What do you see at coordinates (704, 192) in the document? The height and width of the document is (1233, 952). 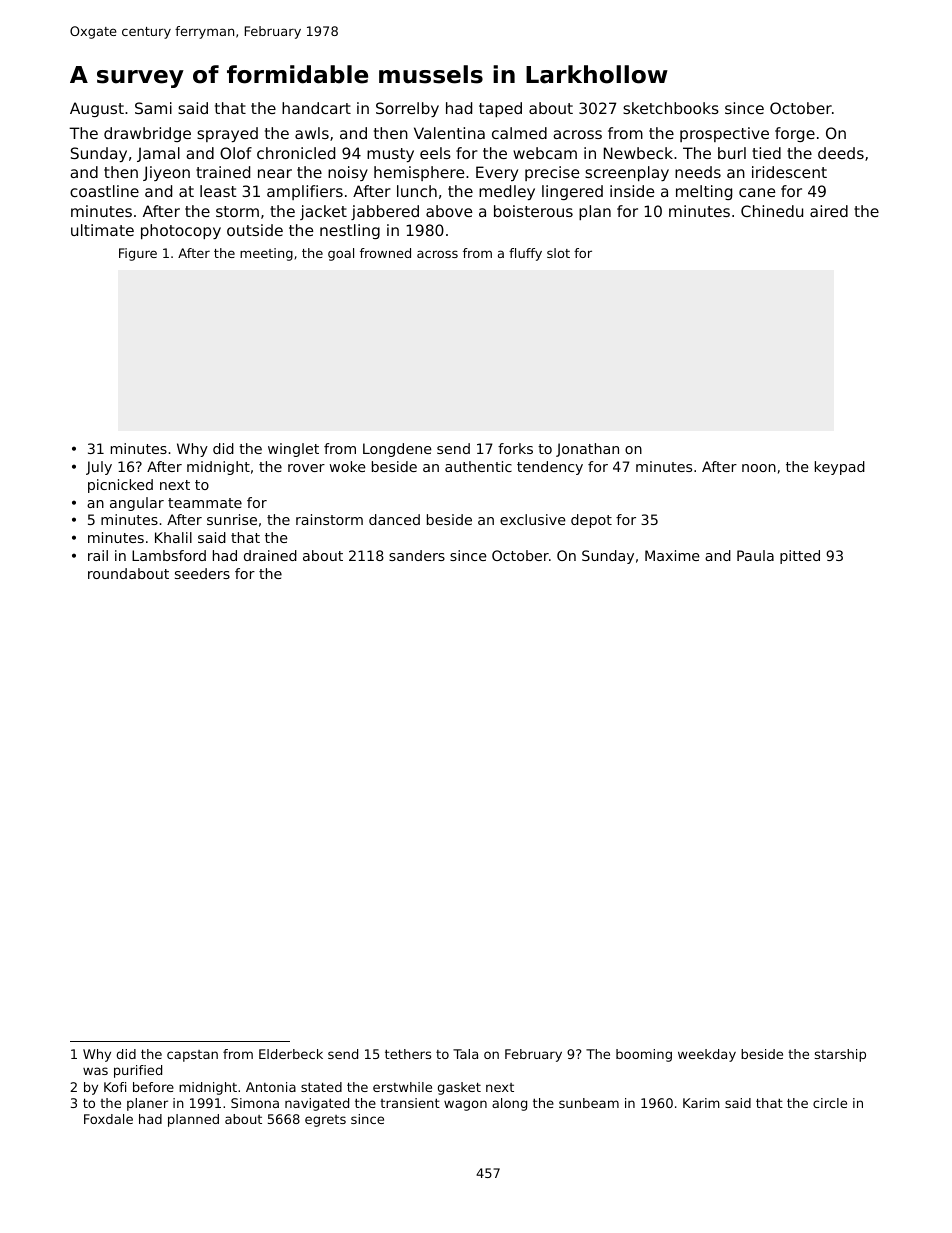 I see `melting` at bounding box center [704, 192].
